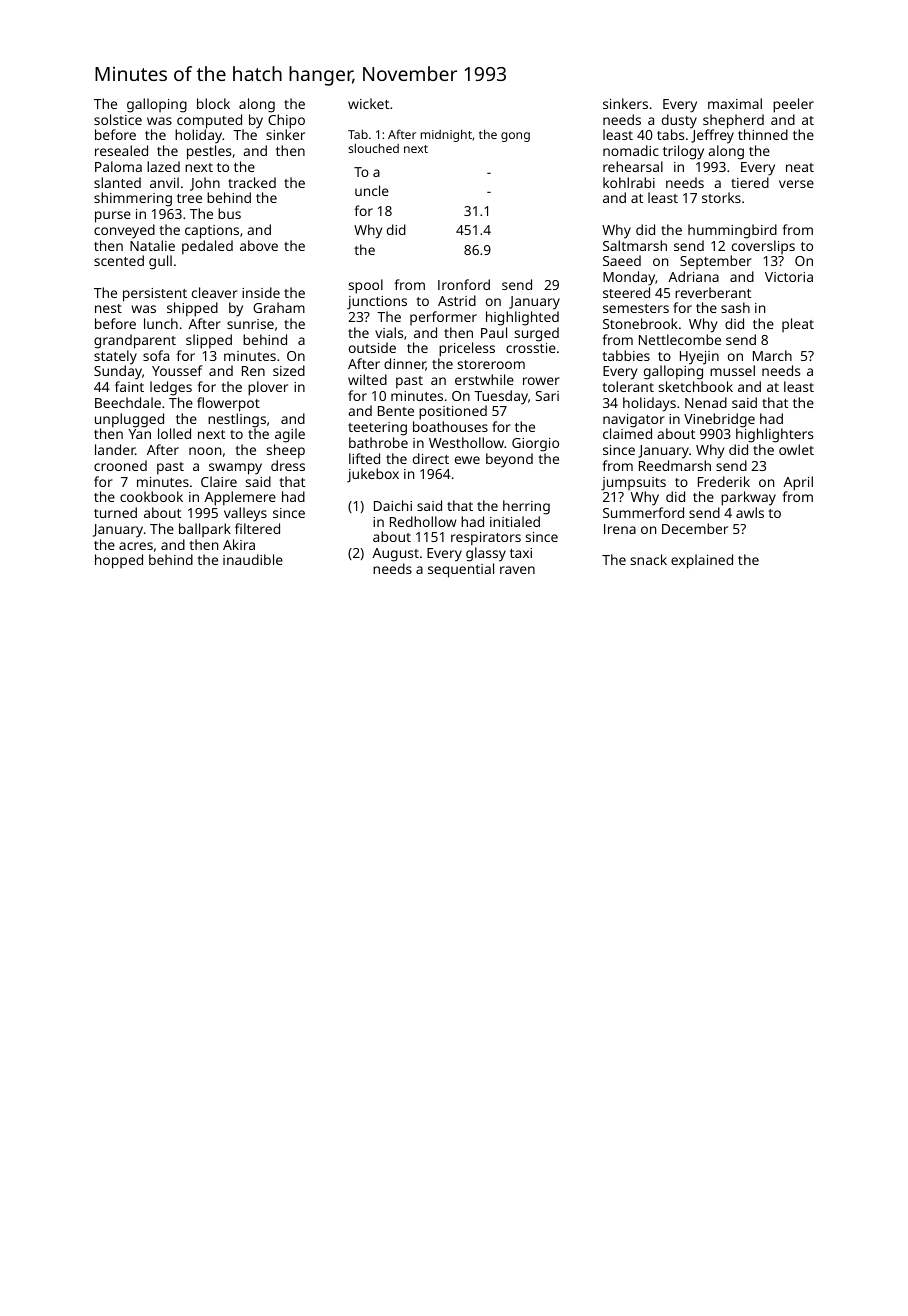  Describe the element at coordinates (261, 292) in the screenshot. I see `inside` at that location.
